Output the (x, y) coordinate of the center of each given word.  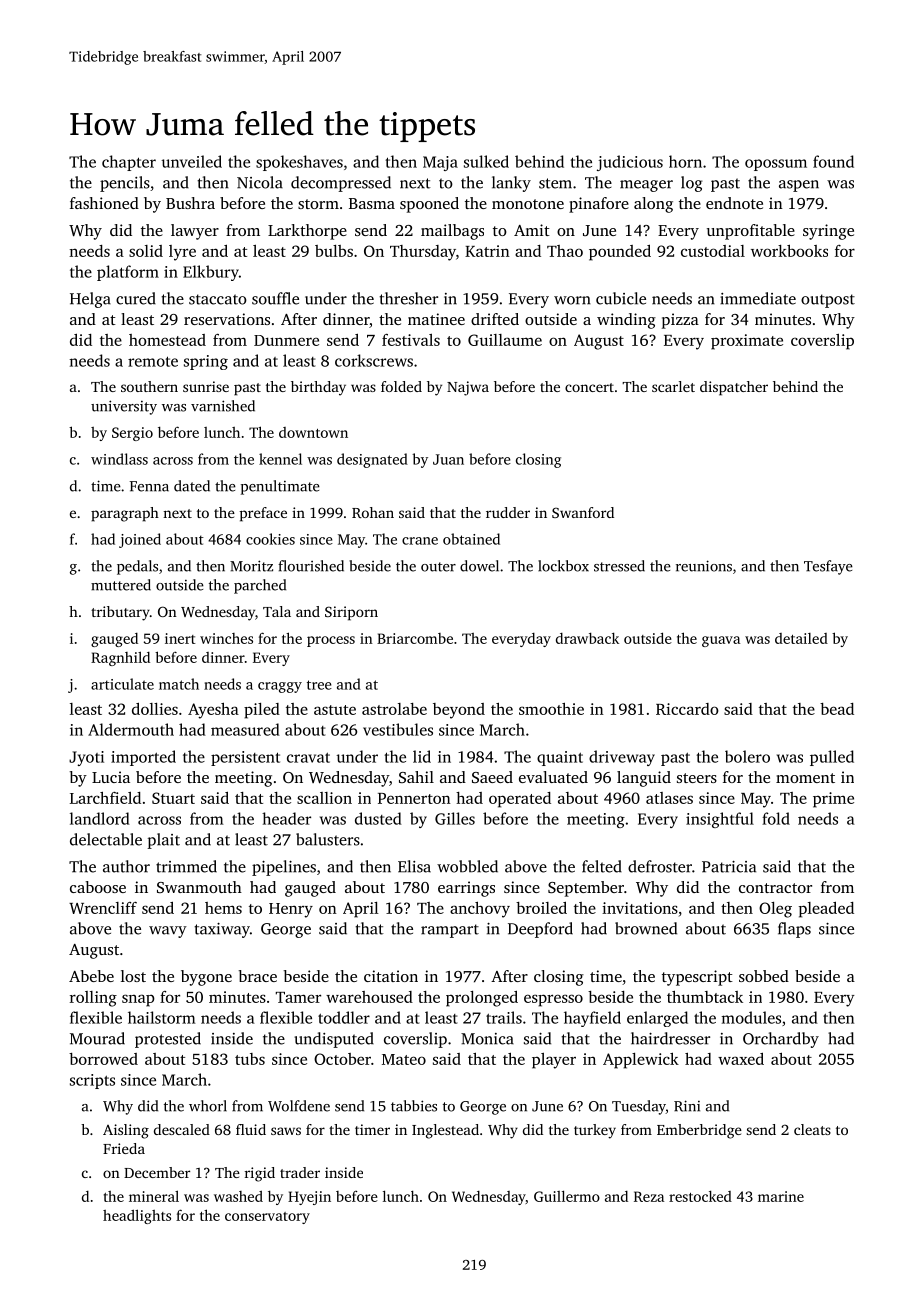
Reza (649, 1196)
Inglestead (445, 1131)
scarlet (673, 386)
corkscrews (374, 360)
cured (136, 298)
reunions (704, 566)
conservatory (267, 1218)
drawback (587, 638)
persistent (245, 758)
